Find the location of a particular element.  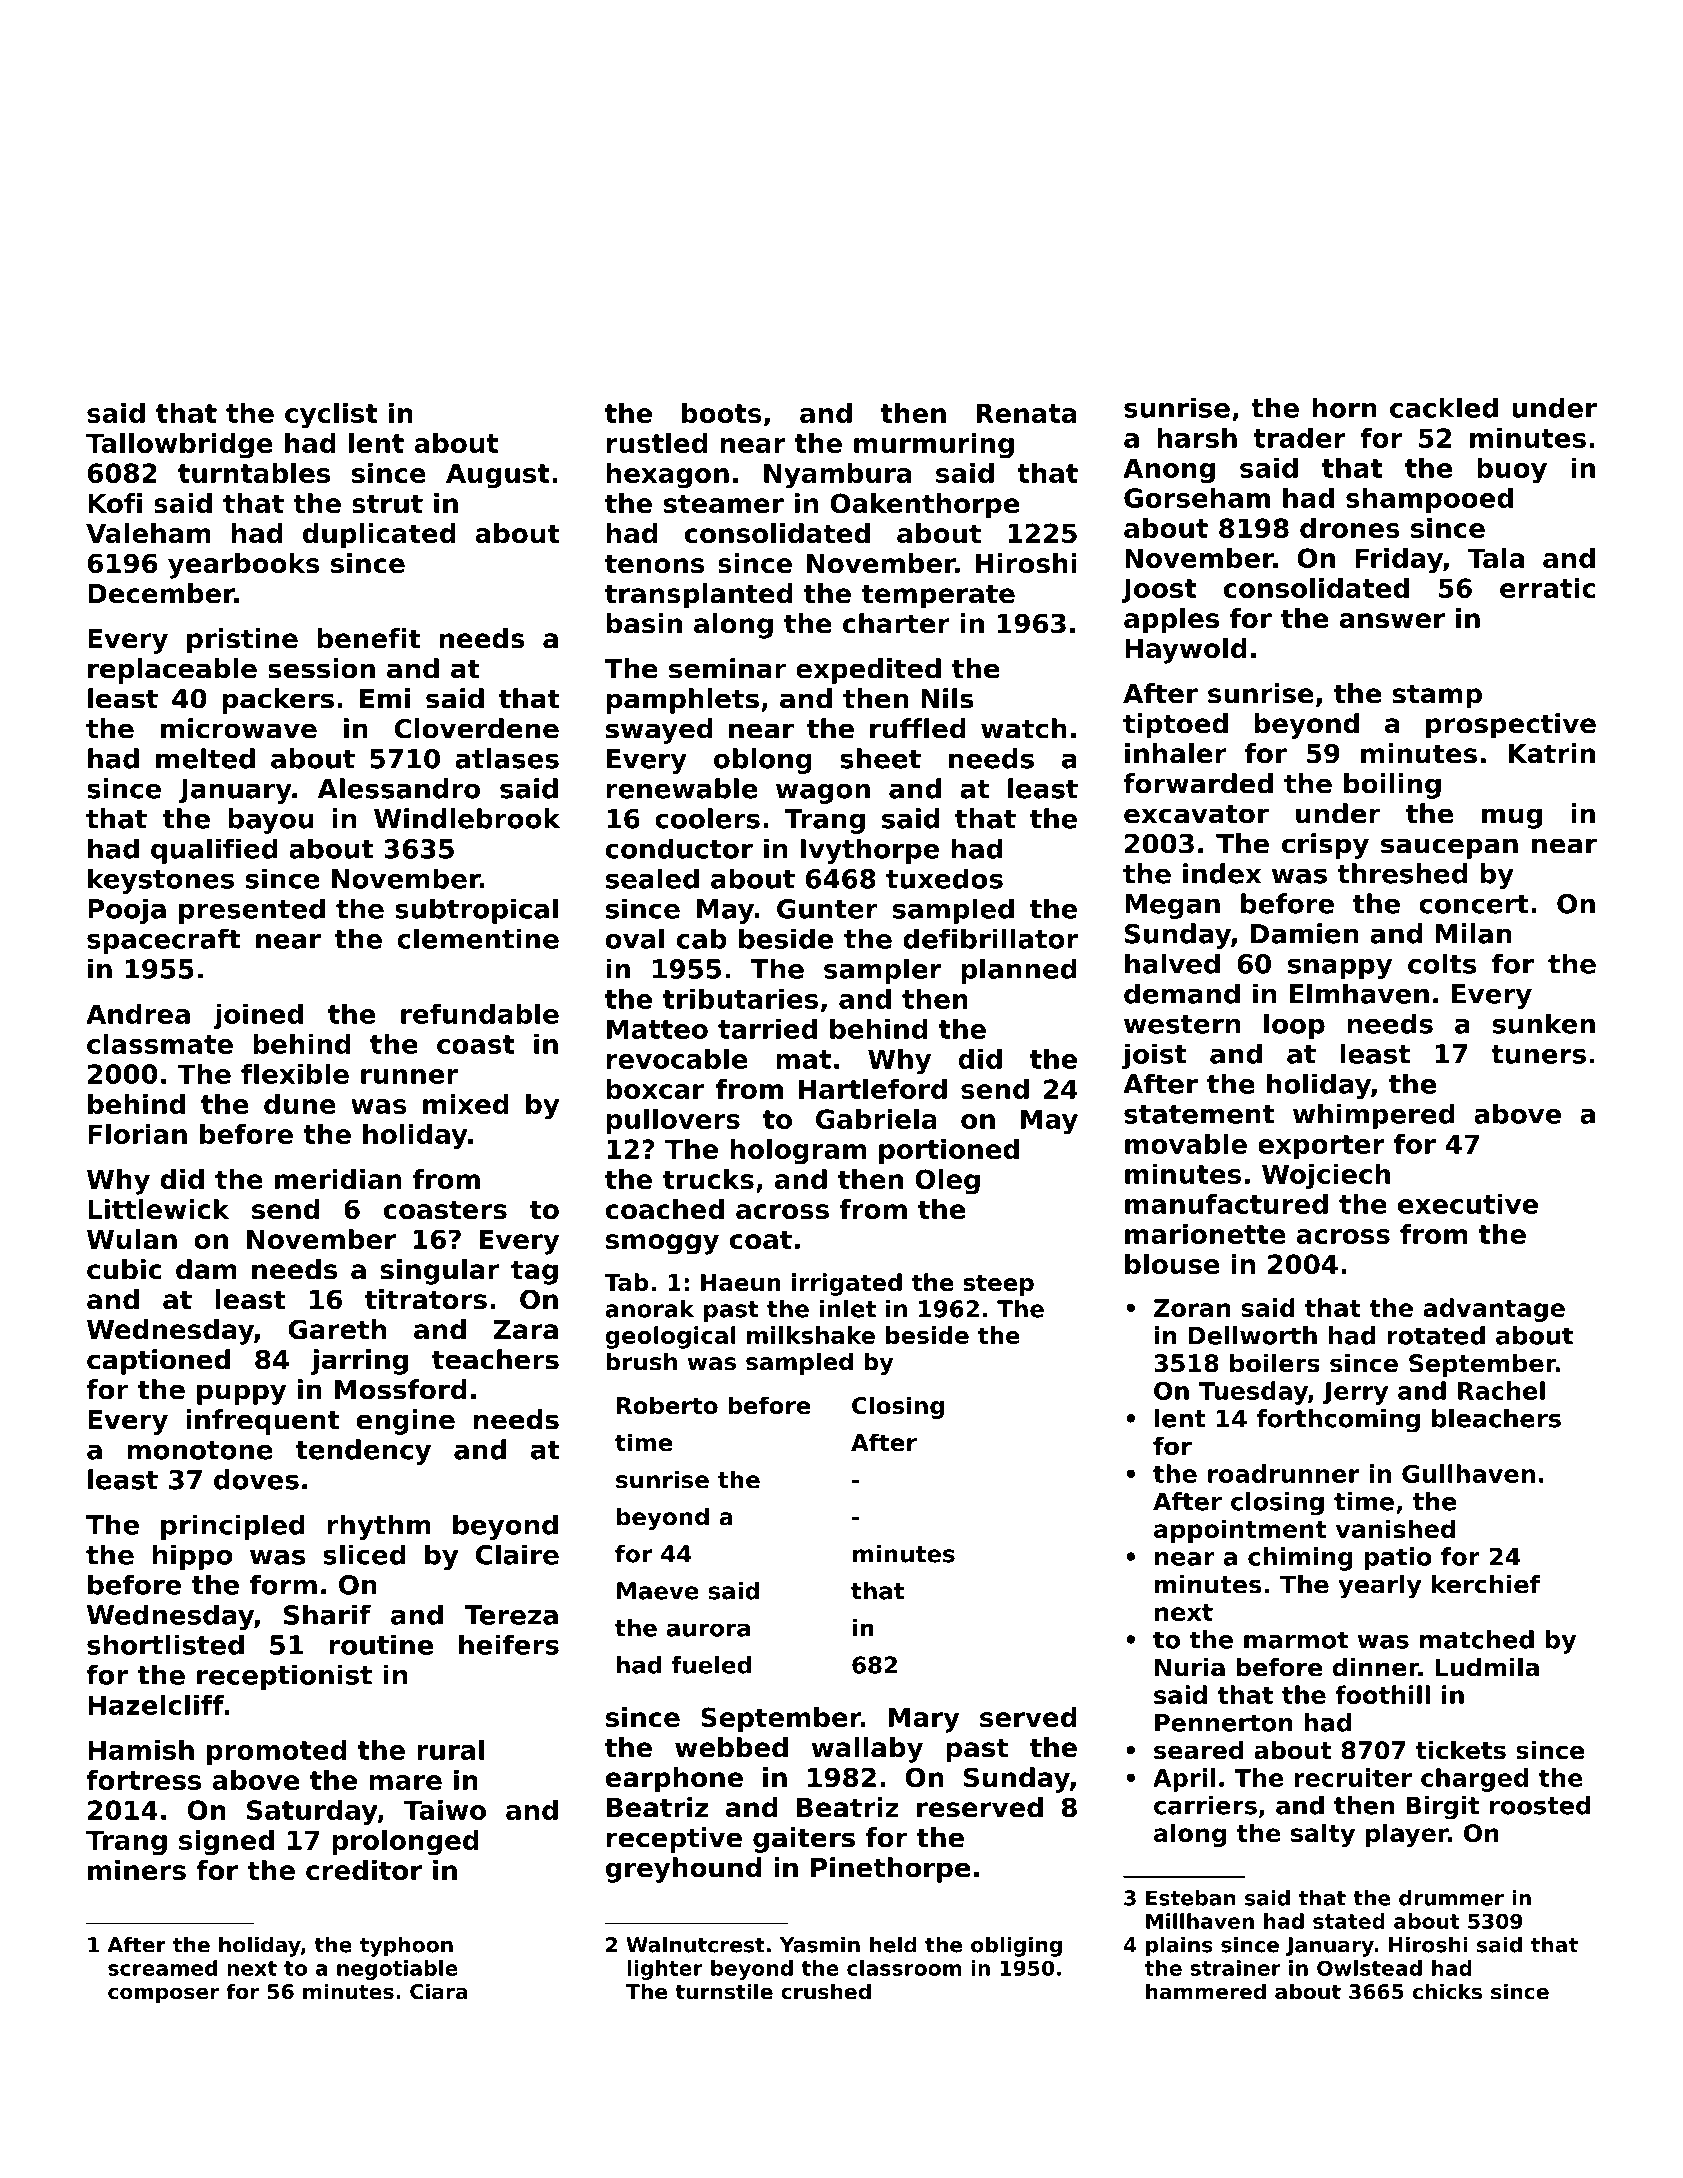

carriers is located at coordinates (1205, 1805).
